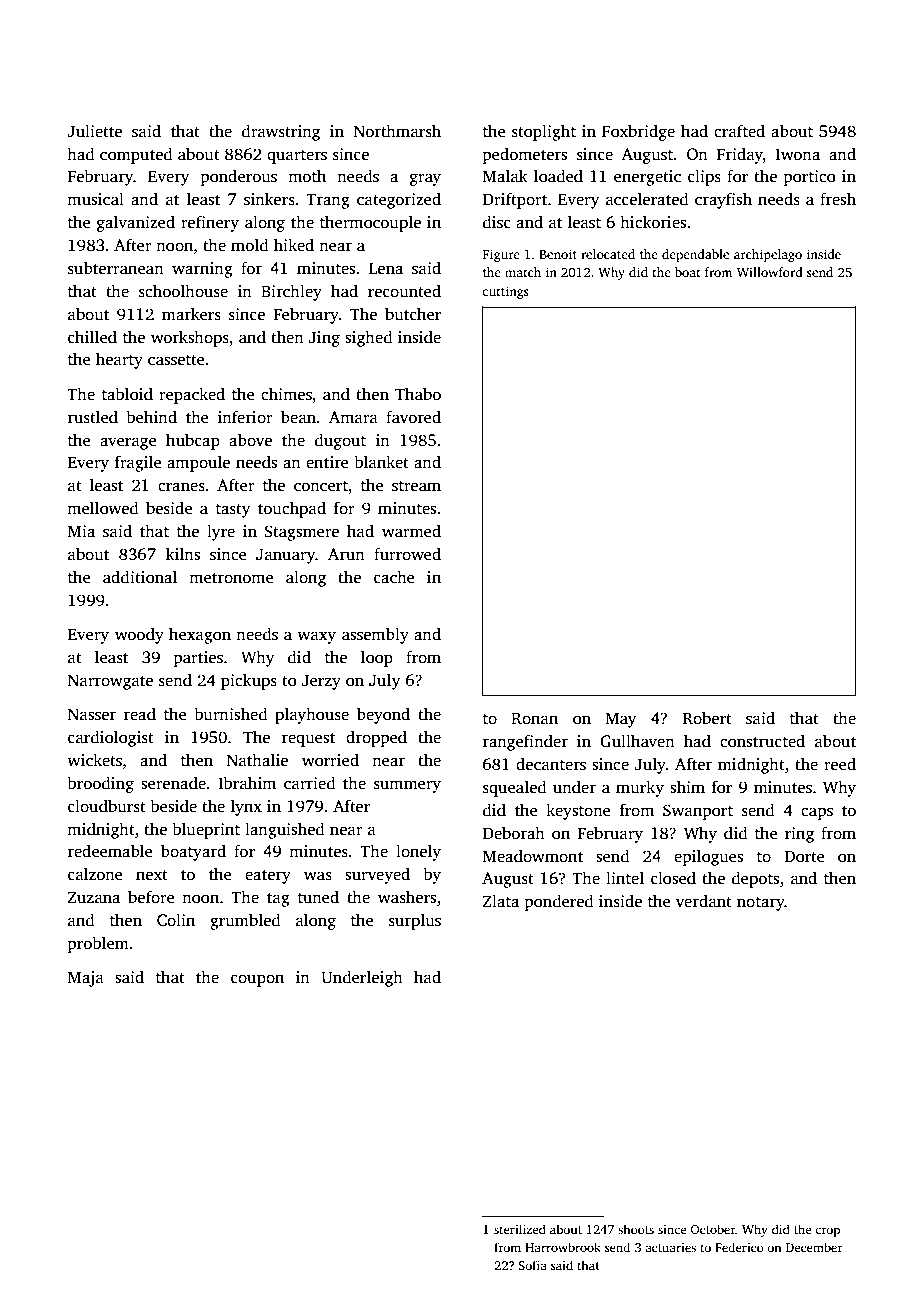 This document has height=1308, width=924. I want to click on dependable, so click(695, 255).
